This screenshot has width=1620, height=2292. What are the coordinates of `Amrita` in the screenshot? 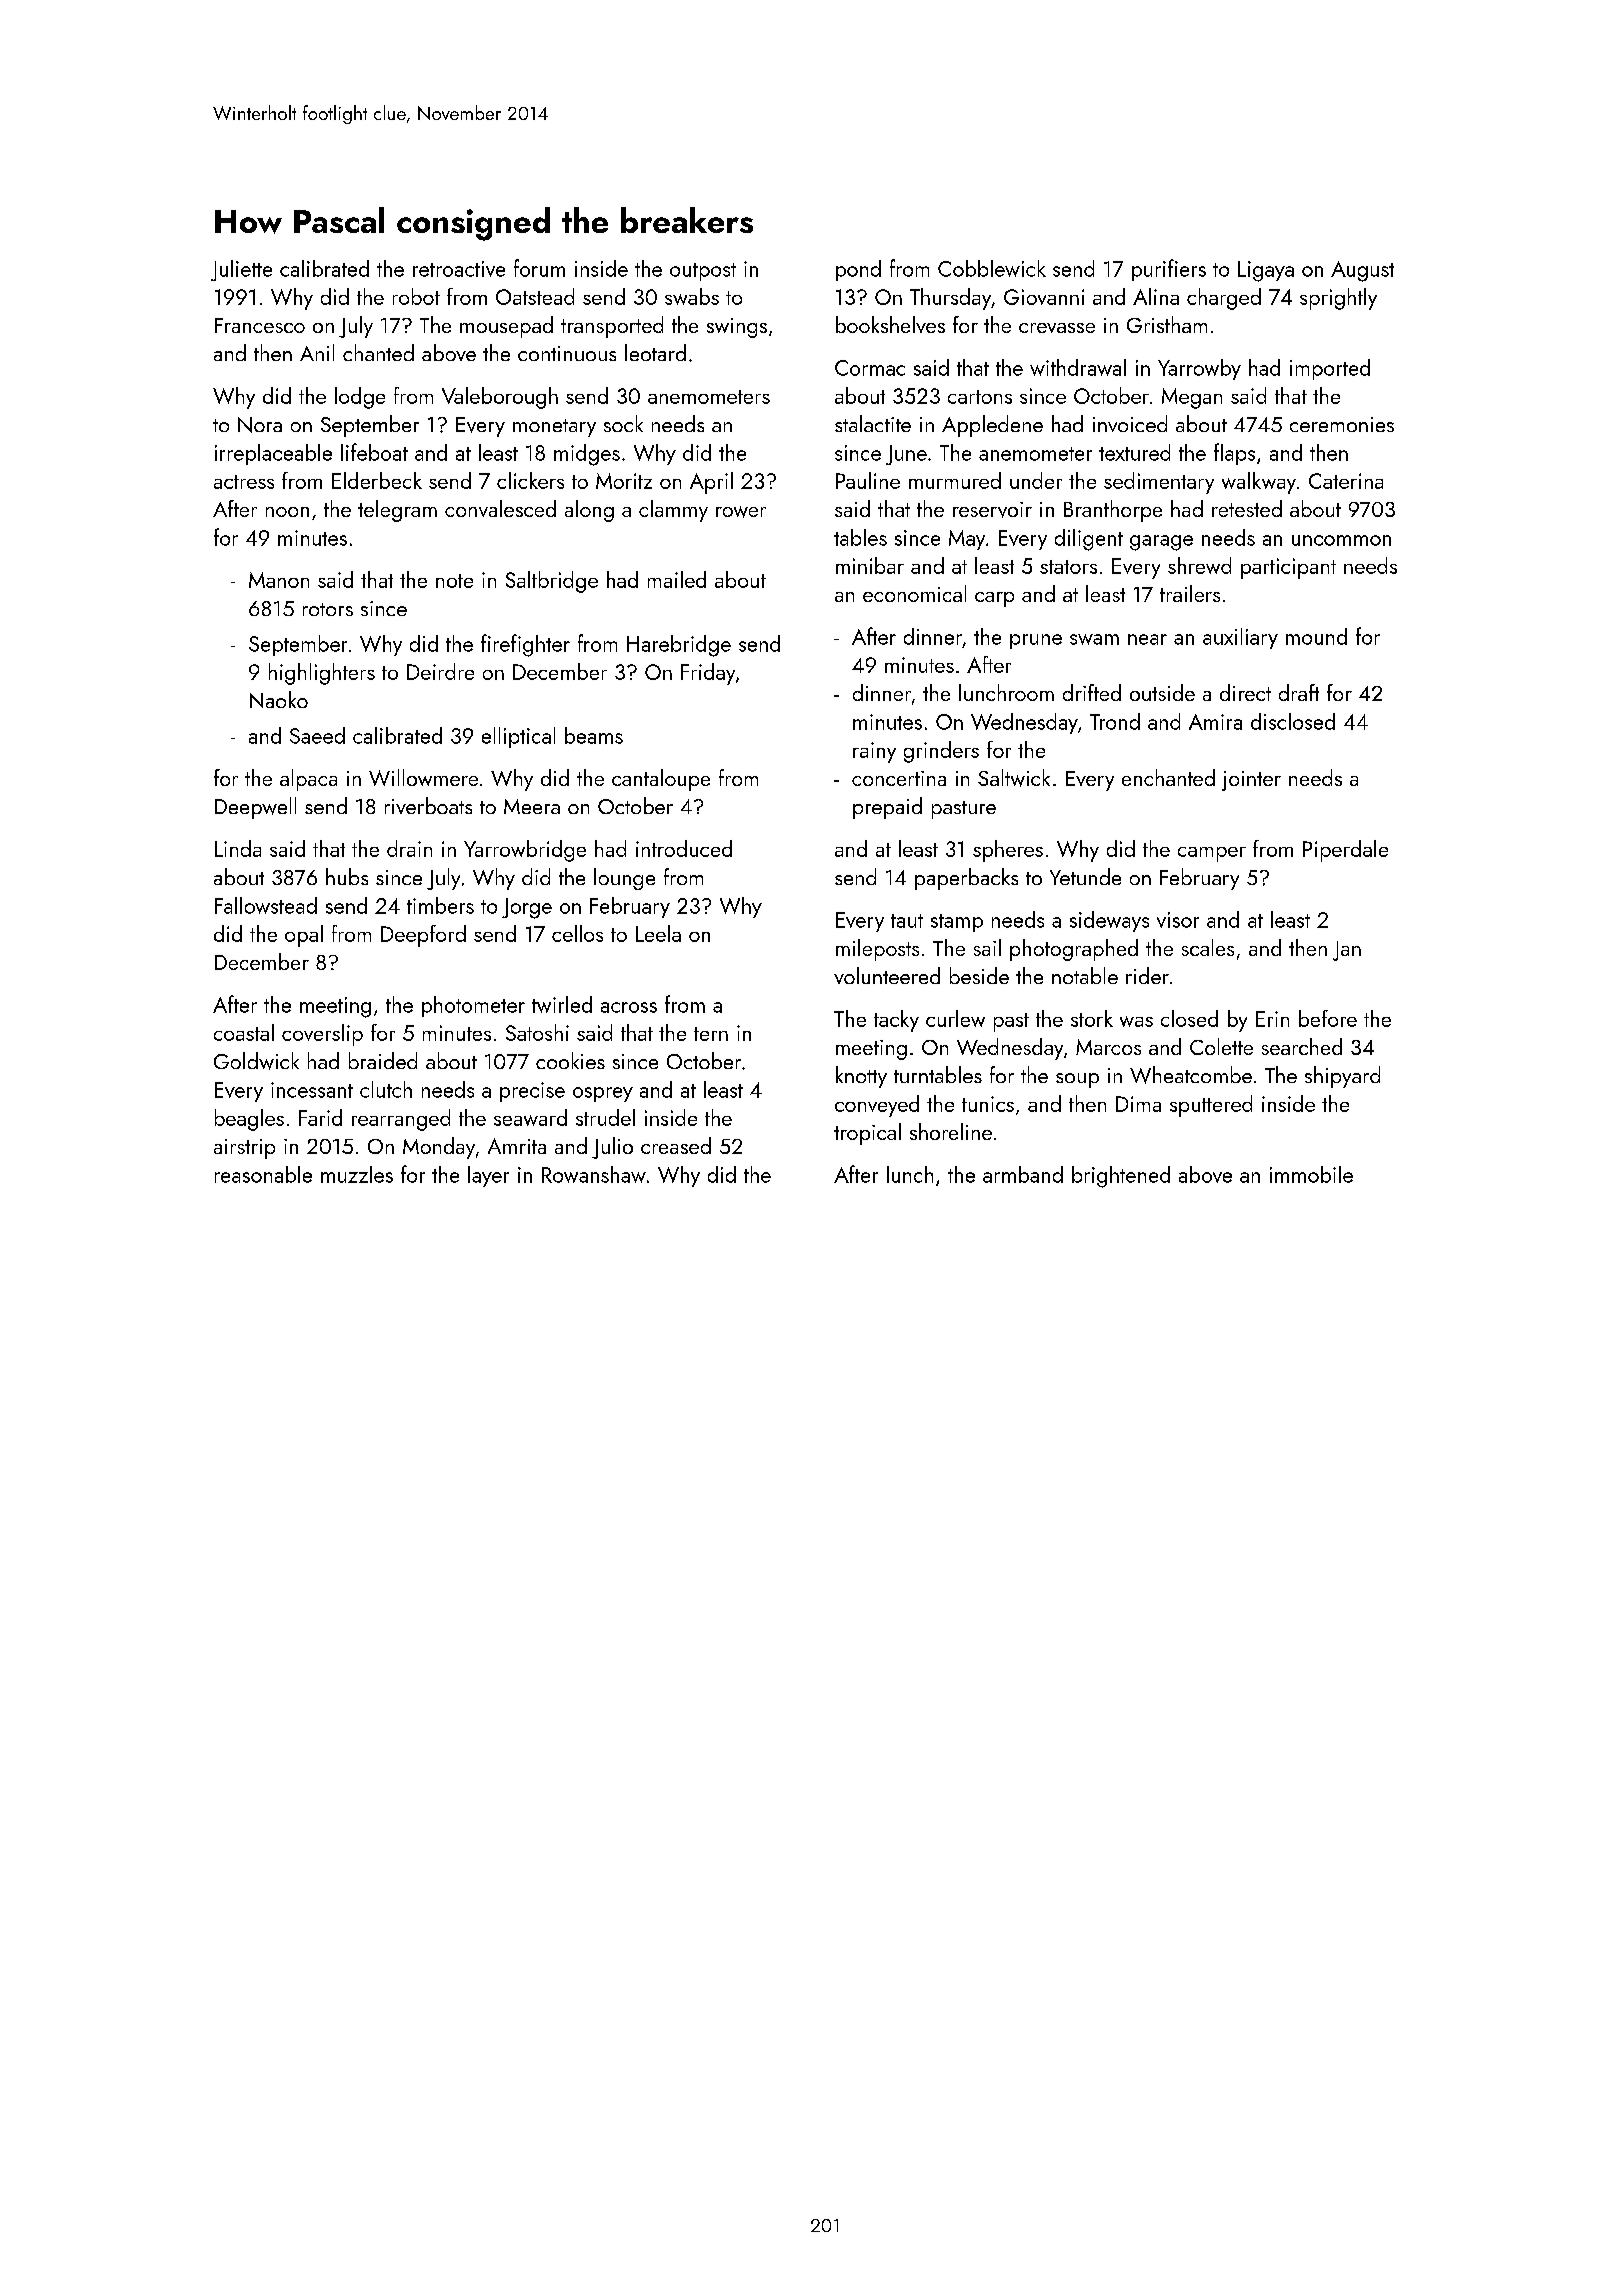 It's located at (517, 1146).
